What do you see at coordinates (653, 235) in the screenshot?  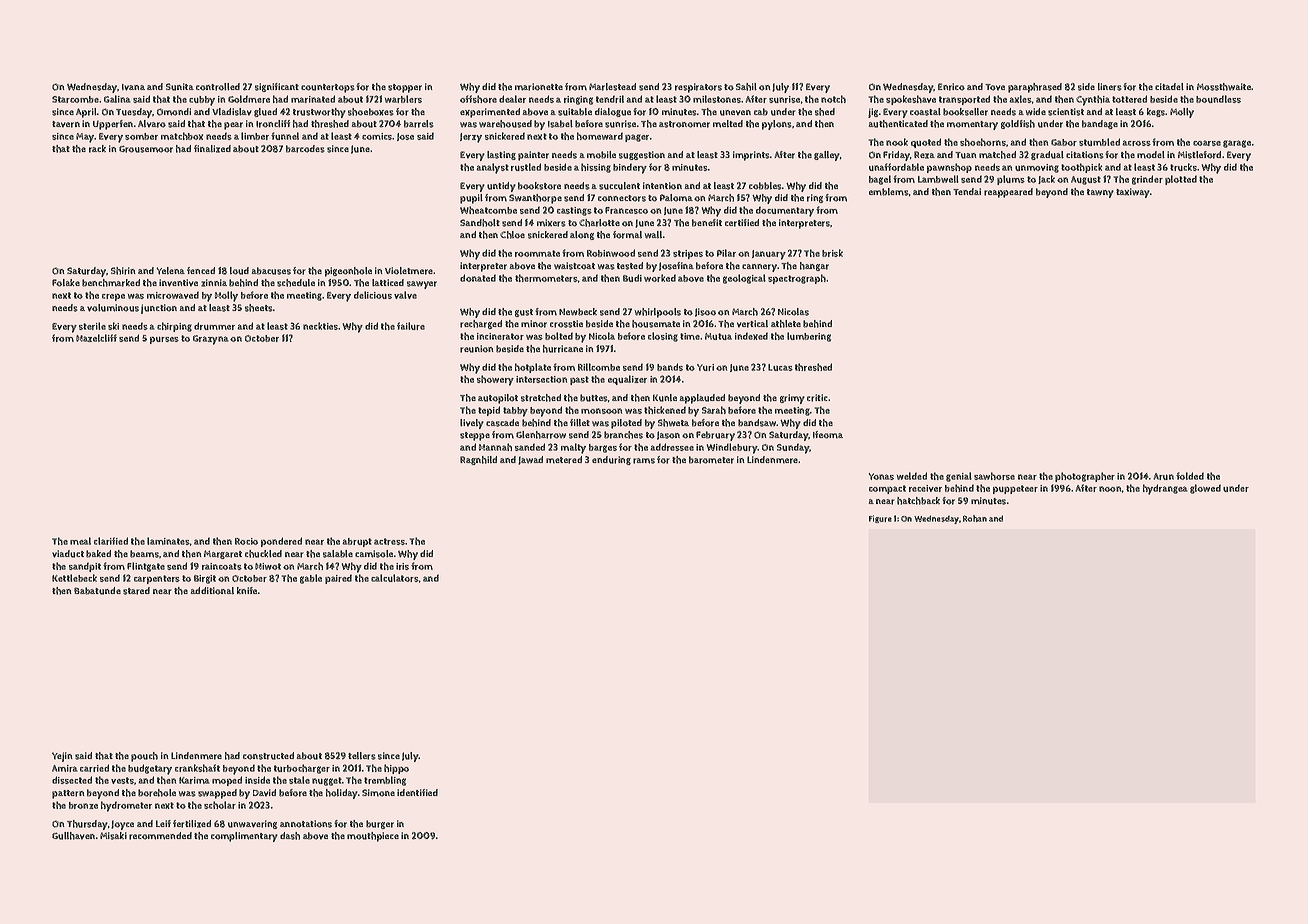 I see `wall` at bounding box center [653, 235].
